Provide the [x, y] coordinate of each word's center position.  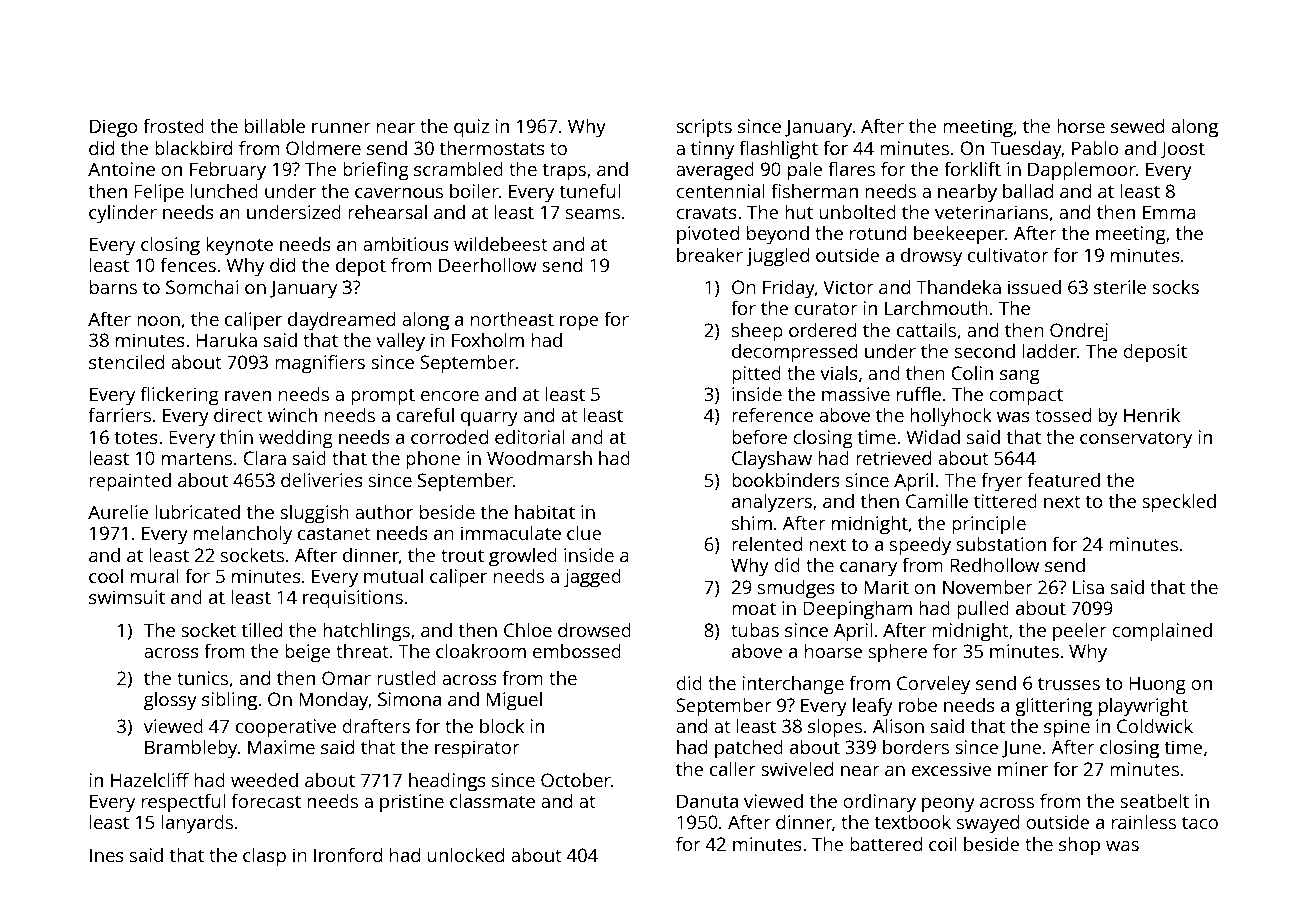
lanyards [197, 824]
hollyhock [951, 417]
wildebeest [501, 243]
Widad [933, 437]
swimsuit [127, 597]
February [228, 171]
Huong [1157, 685]
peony [948, 805]
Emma [1169, 212]
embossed [577, 650]
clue [584, 532]
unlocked [465, 854]
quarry [489, 419]
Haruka [226, 339]
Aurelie [118, 511]
